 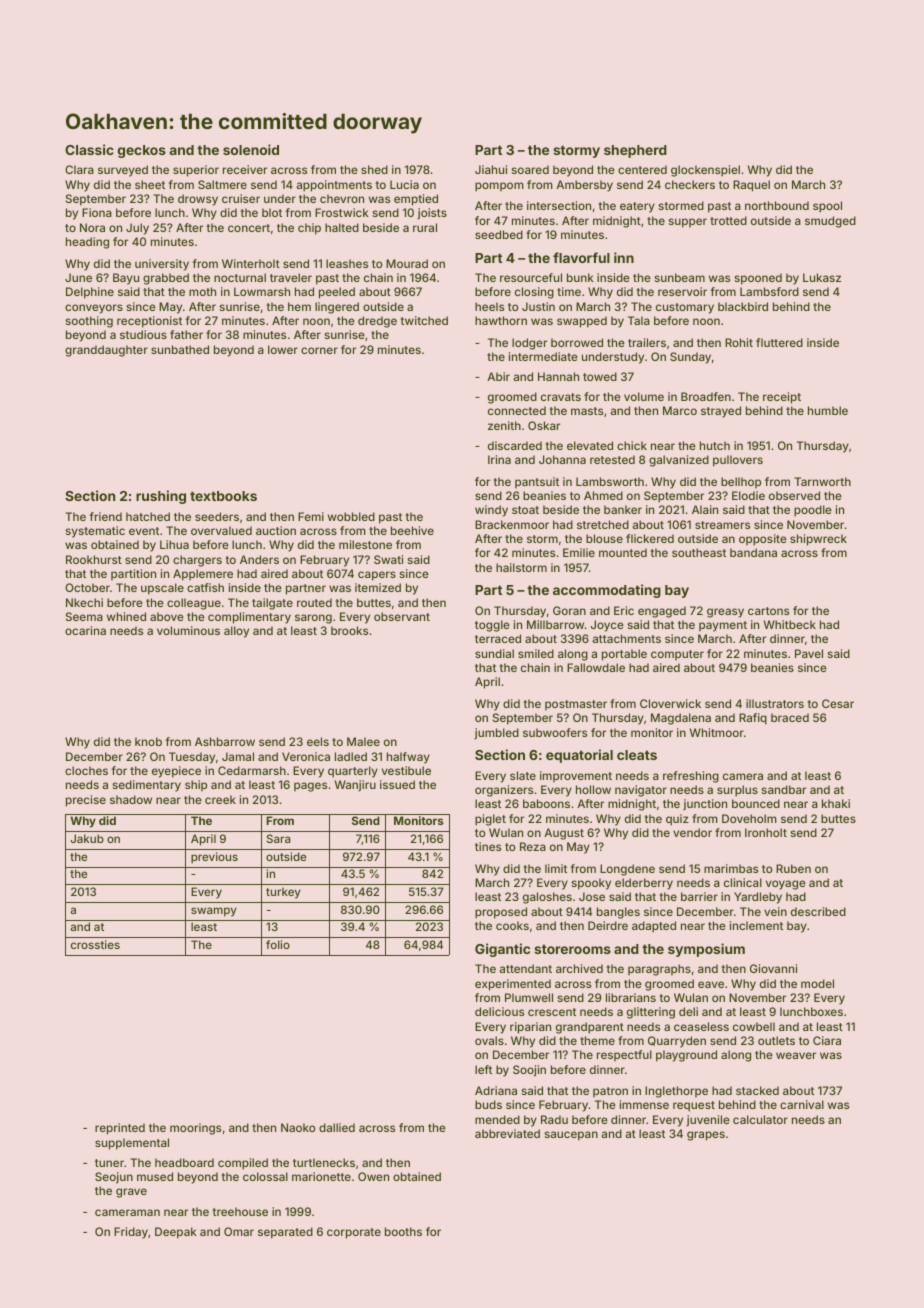 I want to click on upscale, so click(x=162, y=589).
